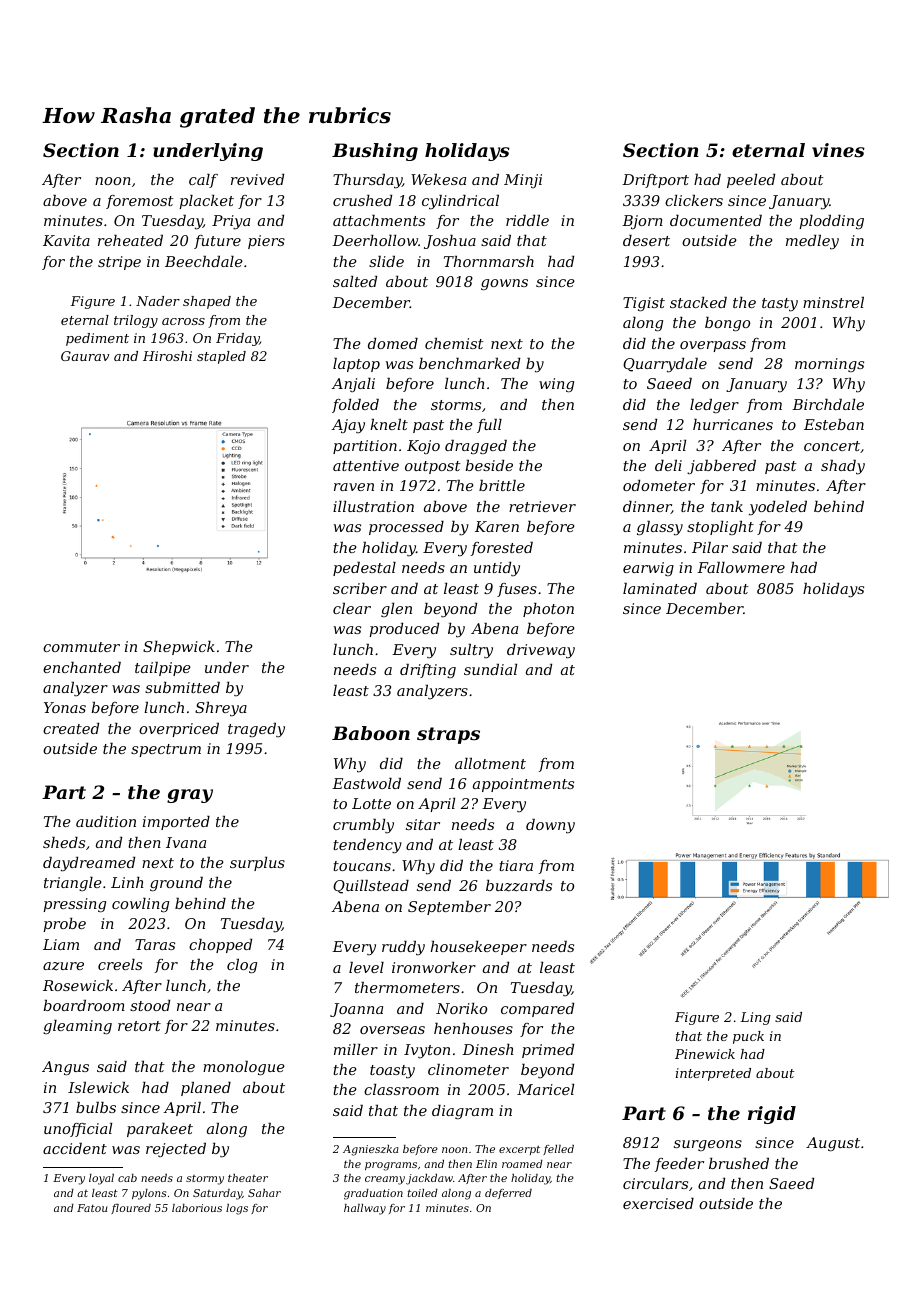 The width and height of the screenshot is (908, 1316). I want to click on floured, so click(131, 1209).
